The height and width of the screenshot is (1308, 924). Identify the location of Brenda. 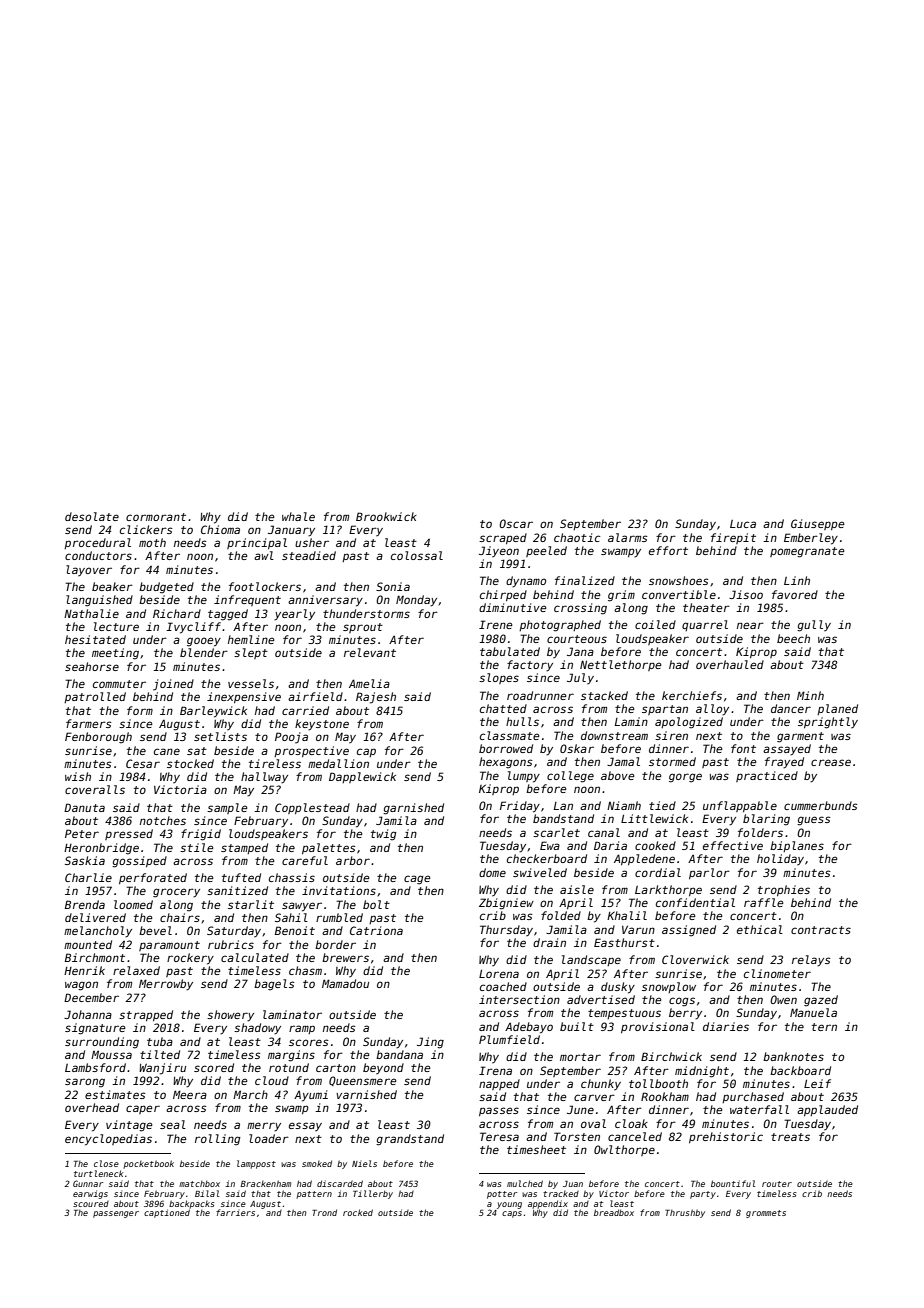
(85, 904).
